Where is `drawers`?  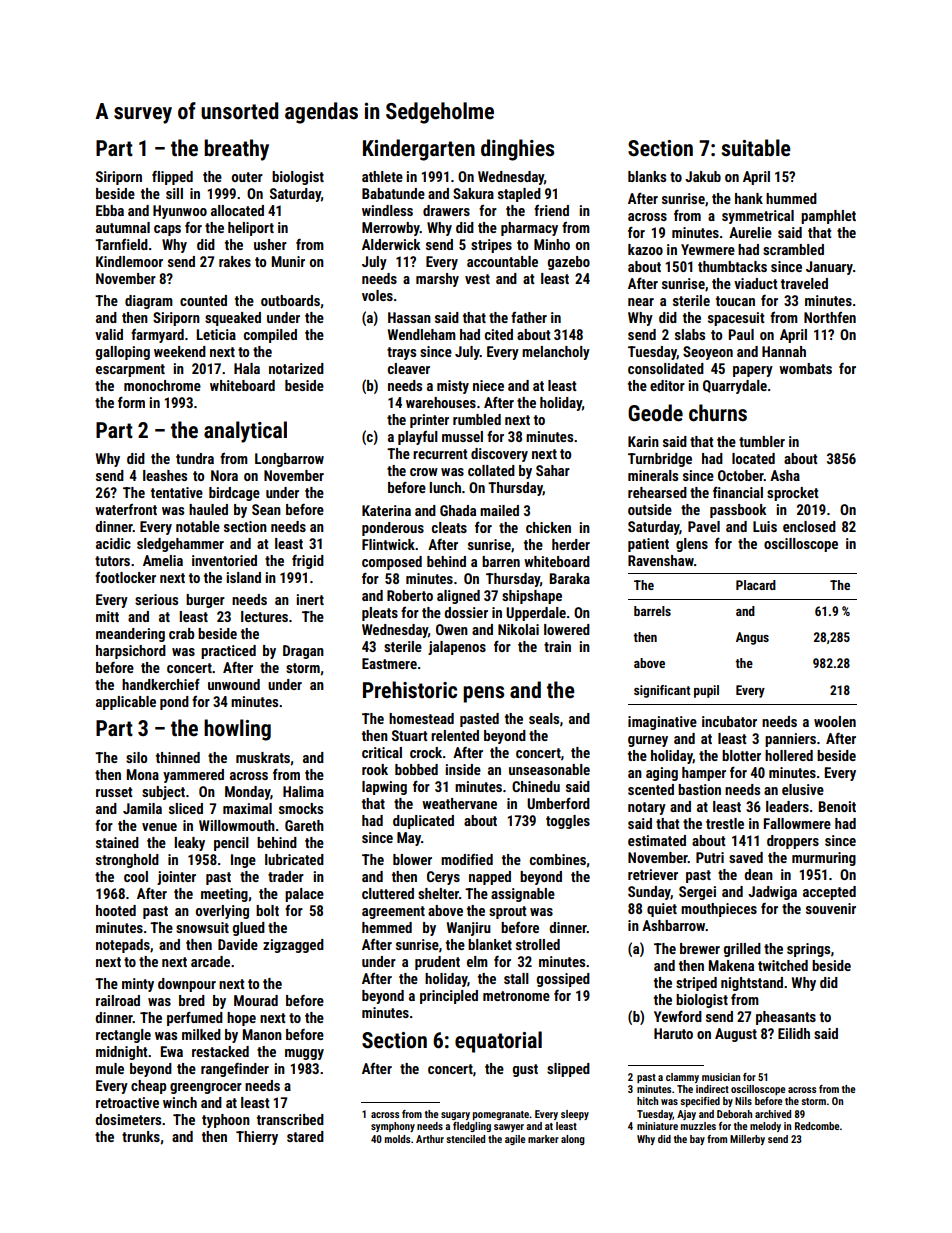 drawers is located at coordinates (446, 210).
